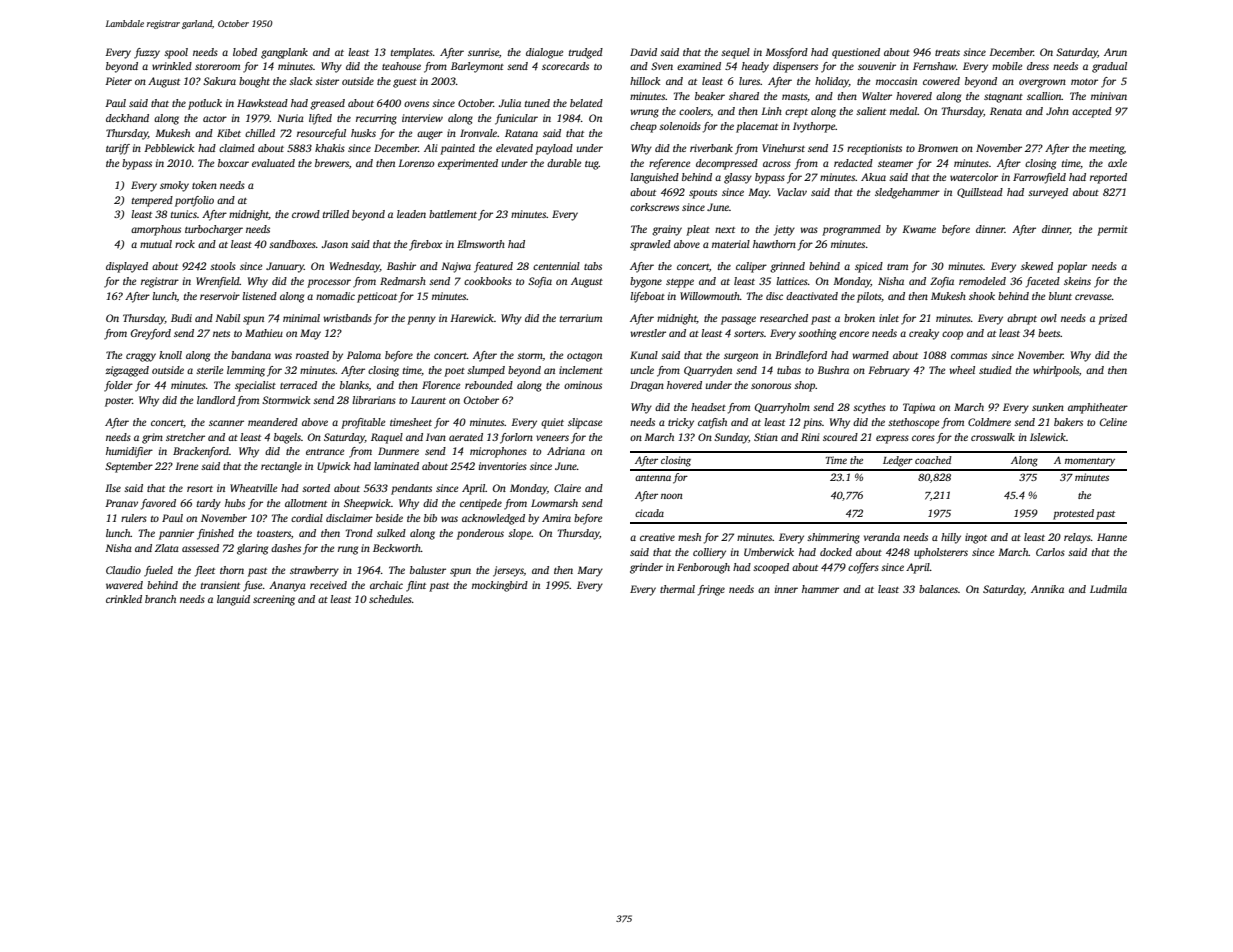 Image resolution: width=1233 pixels, height=952 pixels. Describe the element at coordinates (493, 267) in the image. I see `featured` at that location.
